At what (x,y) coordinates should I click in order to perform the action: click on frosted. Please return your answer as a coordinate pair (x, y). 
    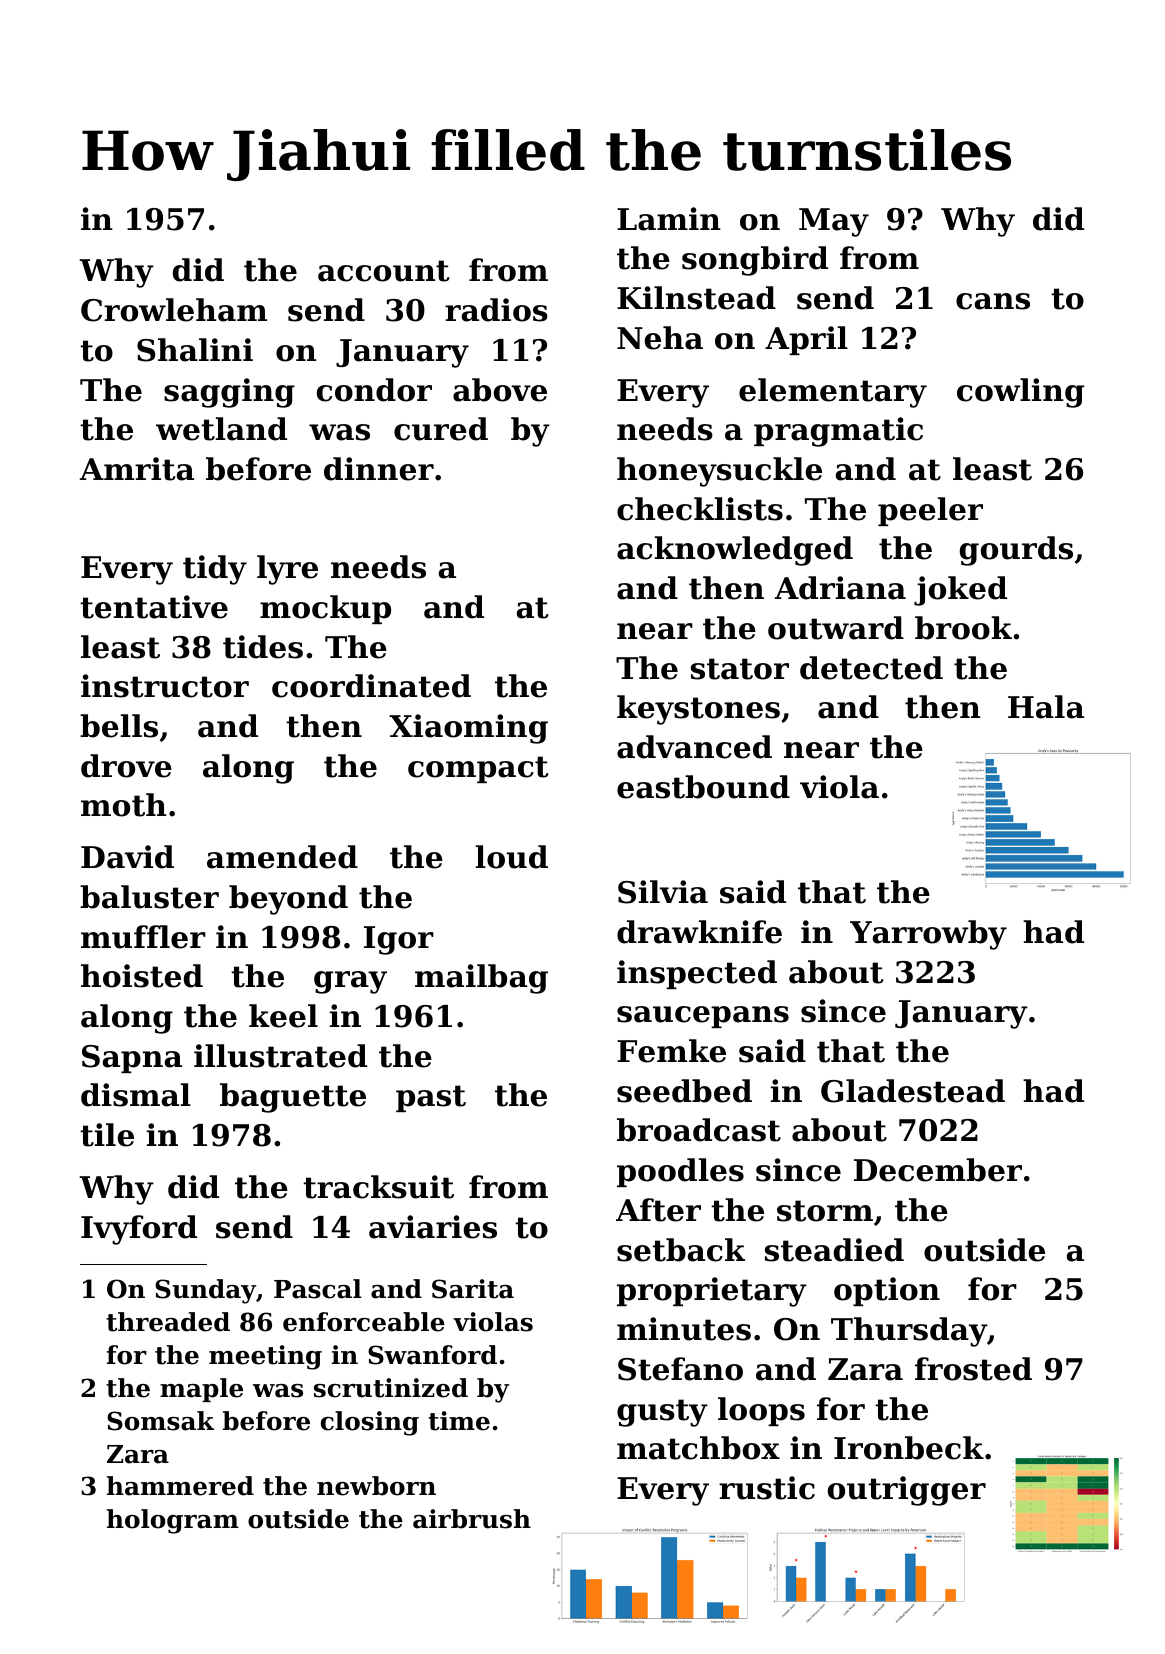
    Looking at the image, I should click on (973, 1369).
